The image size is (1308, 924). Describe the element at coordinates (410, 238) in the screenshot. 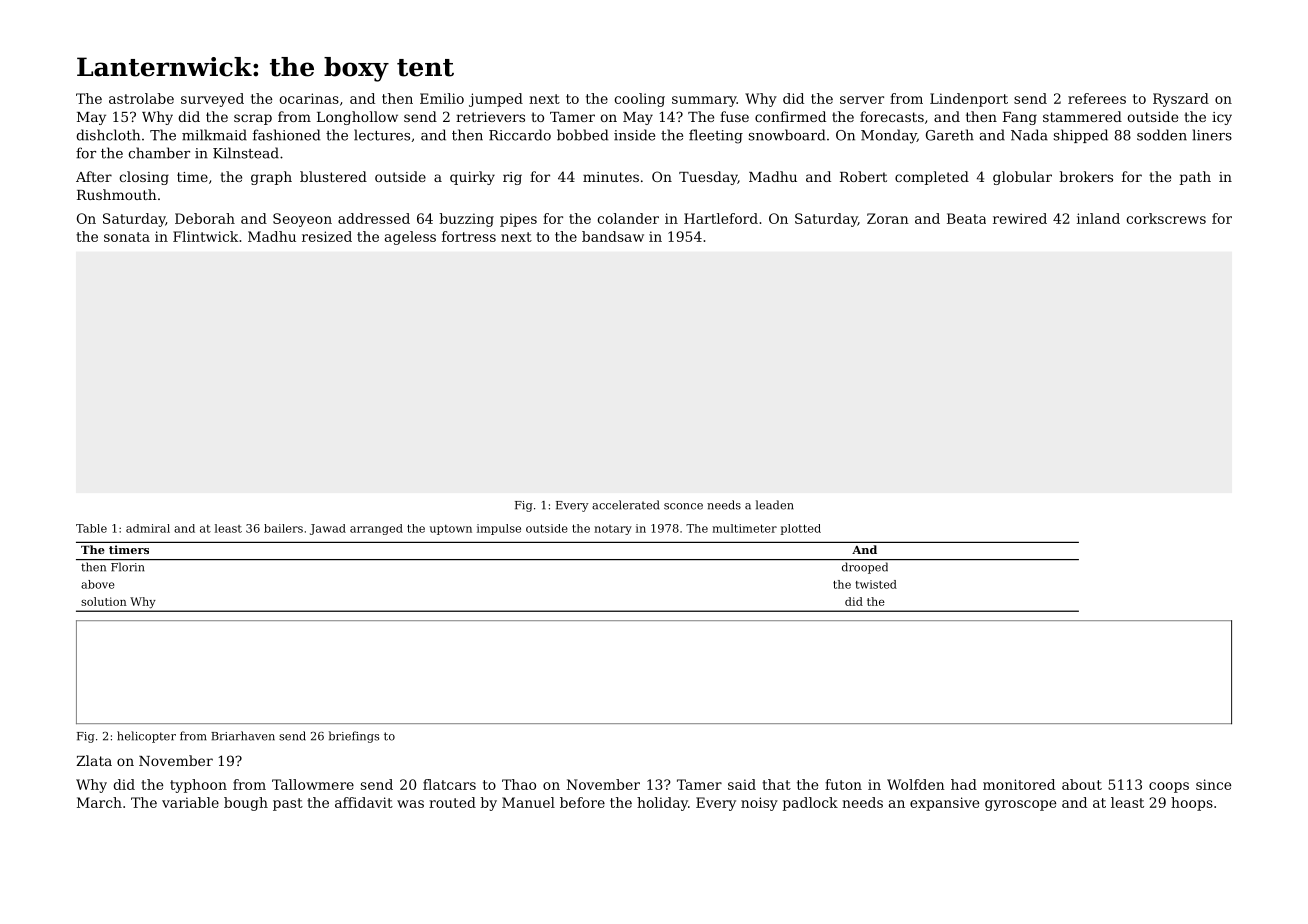

I see `ageless` at that location.
